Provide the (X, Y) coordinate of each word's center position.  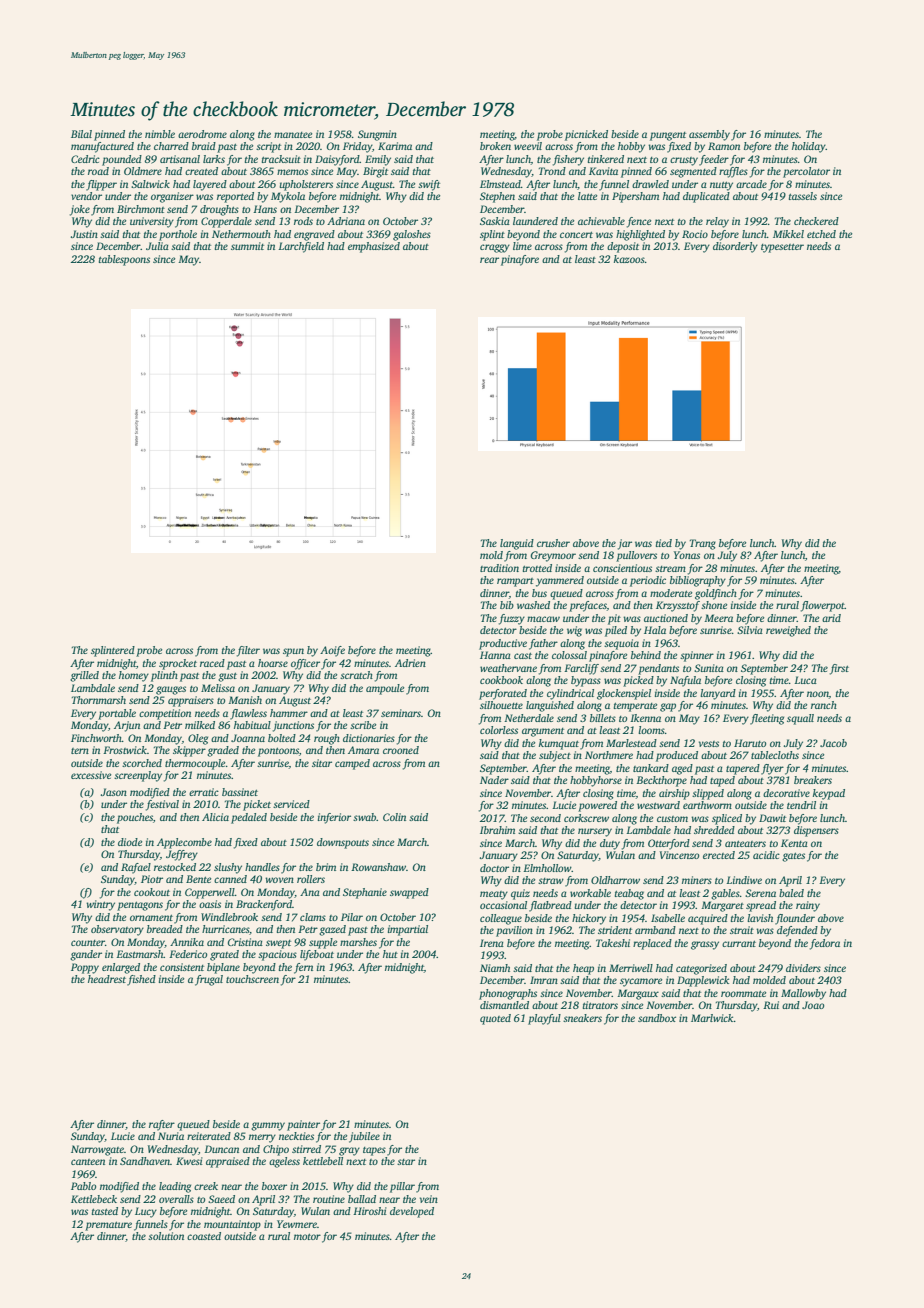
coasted (204, 1236)
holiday (809, 147)
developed (412, 1212)
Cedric (85, 159)
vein (429, 1199)
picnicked (586, 135)
